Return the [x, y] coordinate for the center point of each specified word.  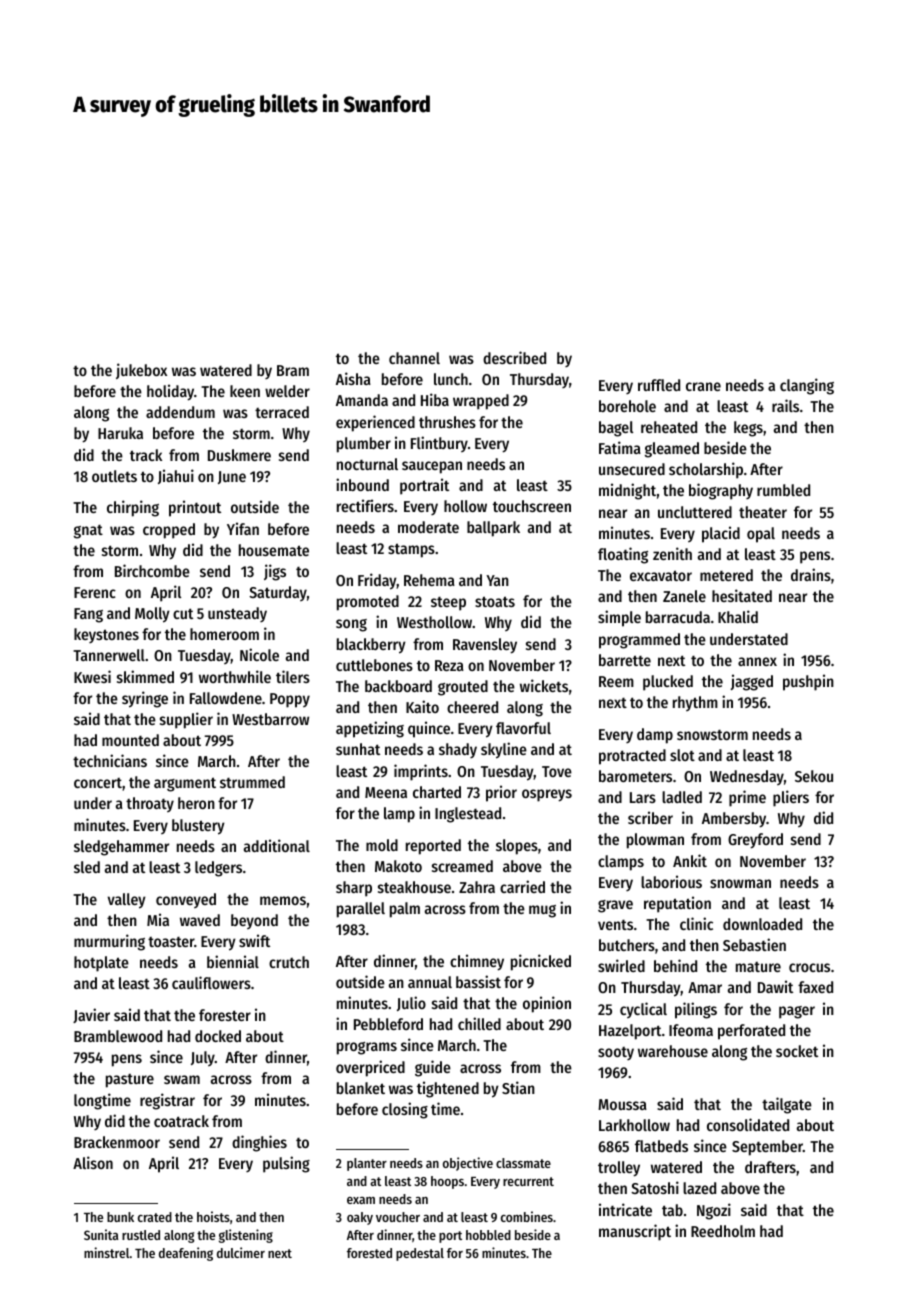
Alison [93, 1162]
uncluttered [695, 512]
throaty [150, 804]
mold [382, 845]
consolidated [748, 1124]
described [514, 357]
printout [195, 508]
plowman [655, 841]
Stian [518, 1087]
